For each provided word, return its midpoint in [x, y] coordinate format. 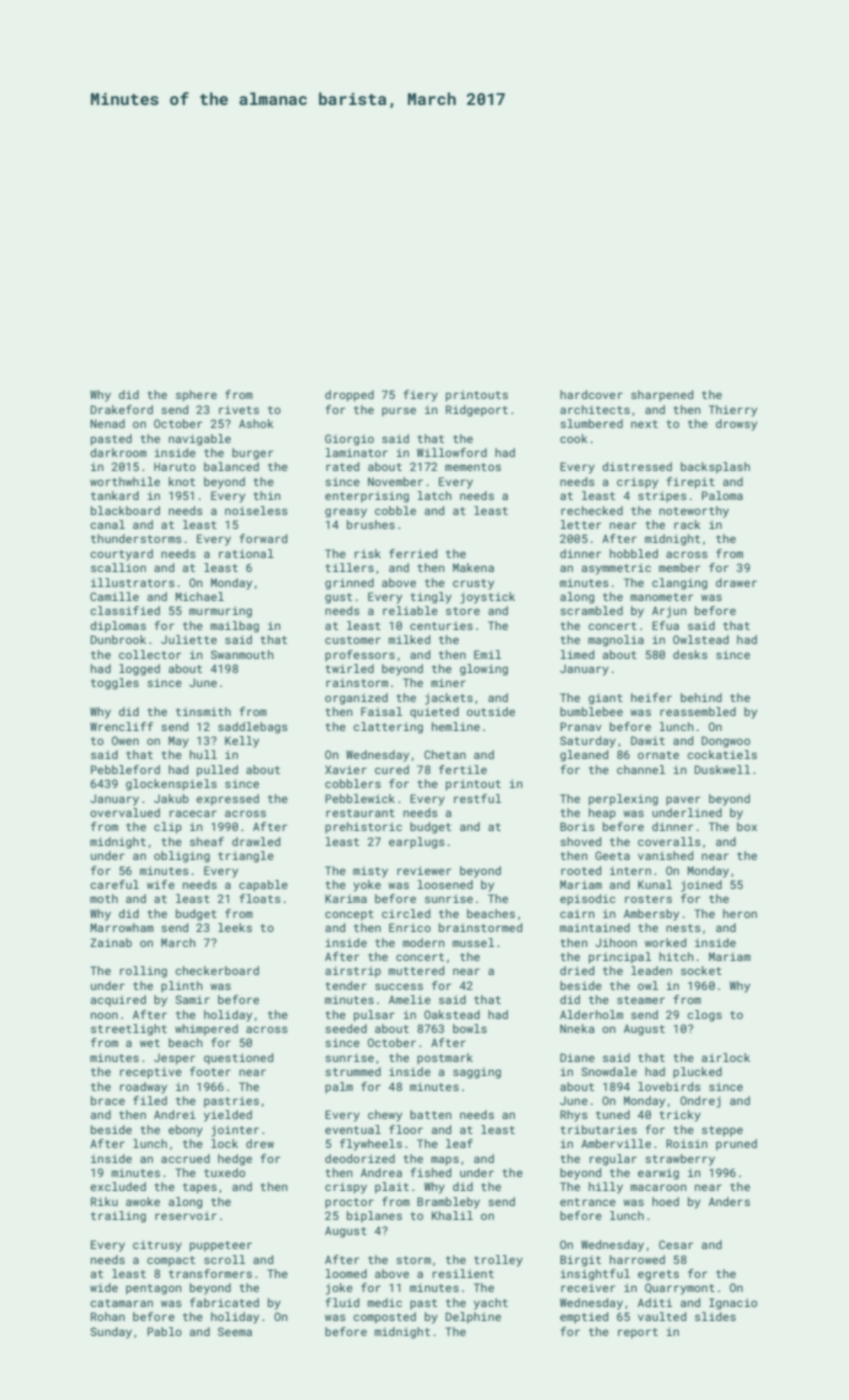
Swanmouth [242, 654]
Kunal [655, 884]
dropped [349, 396]
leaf [459, 1143]
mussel [473, 942]
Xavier [346, 769]
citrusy [157, 1246]
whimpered [206, 1030]
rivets [239, 409]
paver [683, 801]
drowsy [736, 425]
